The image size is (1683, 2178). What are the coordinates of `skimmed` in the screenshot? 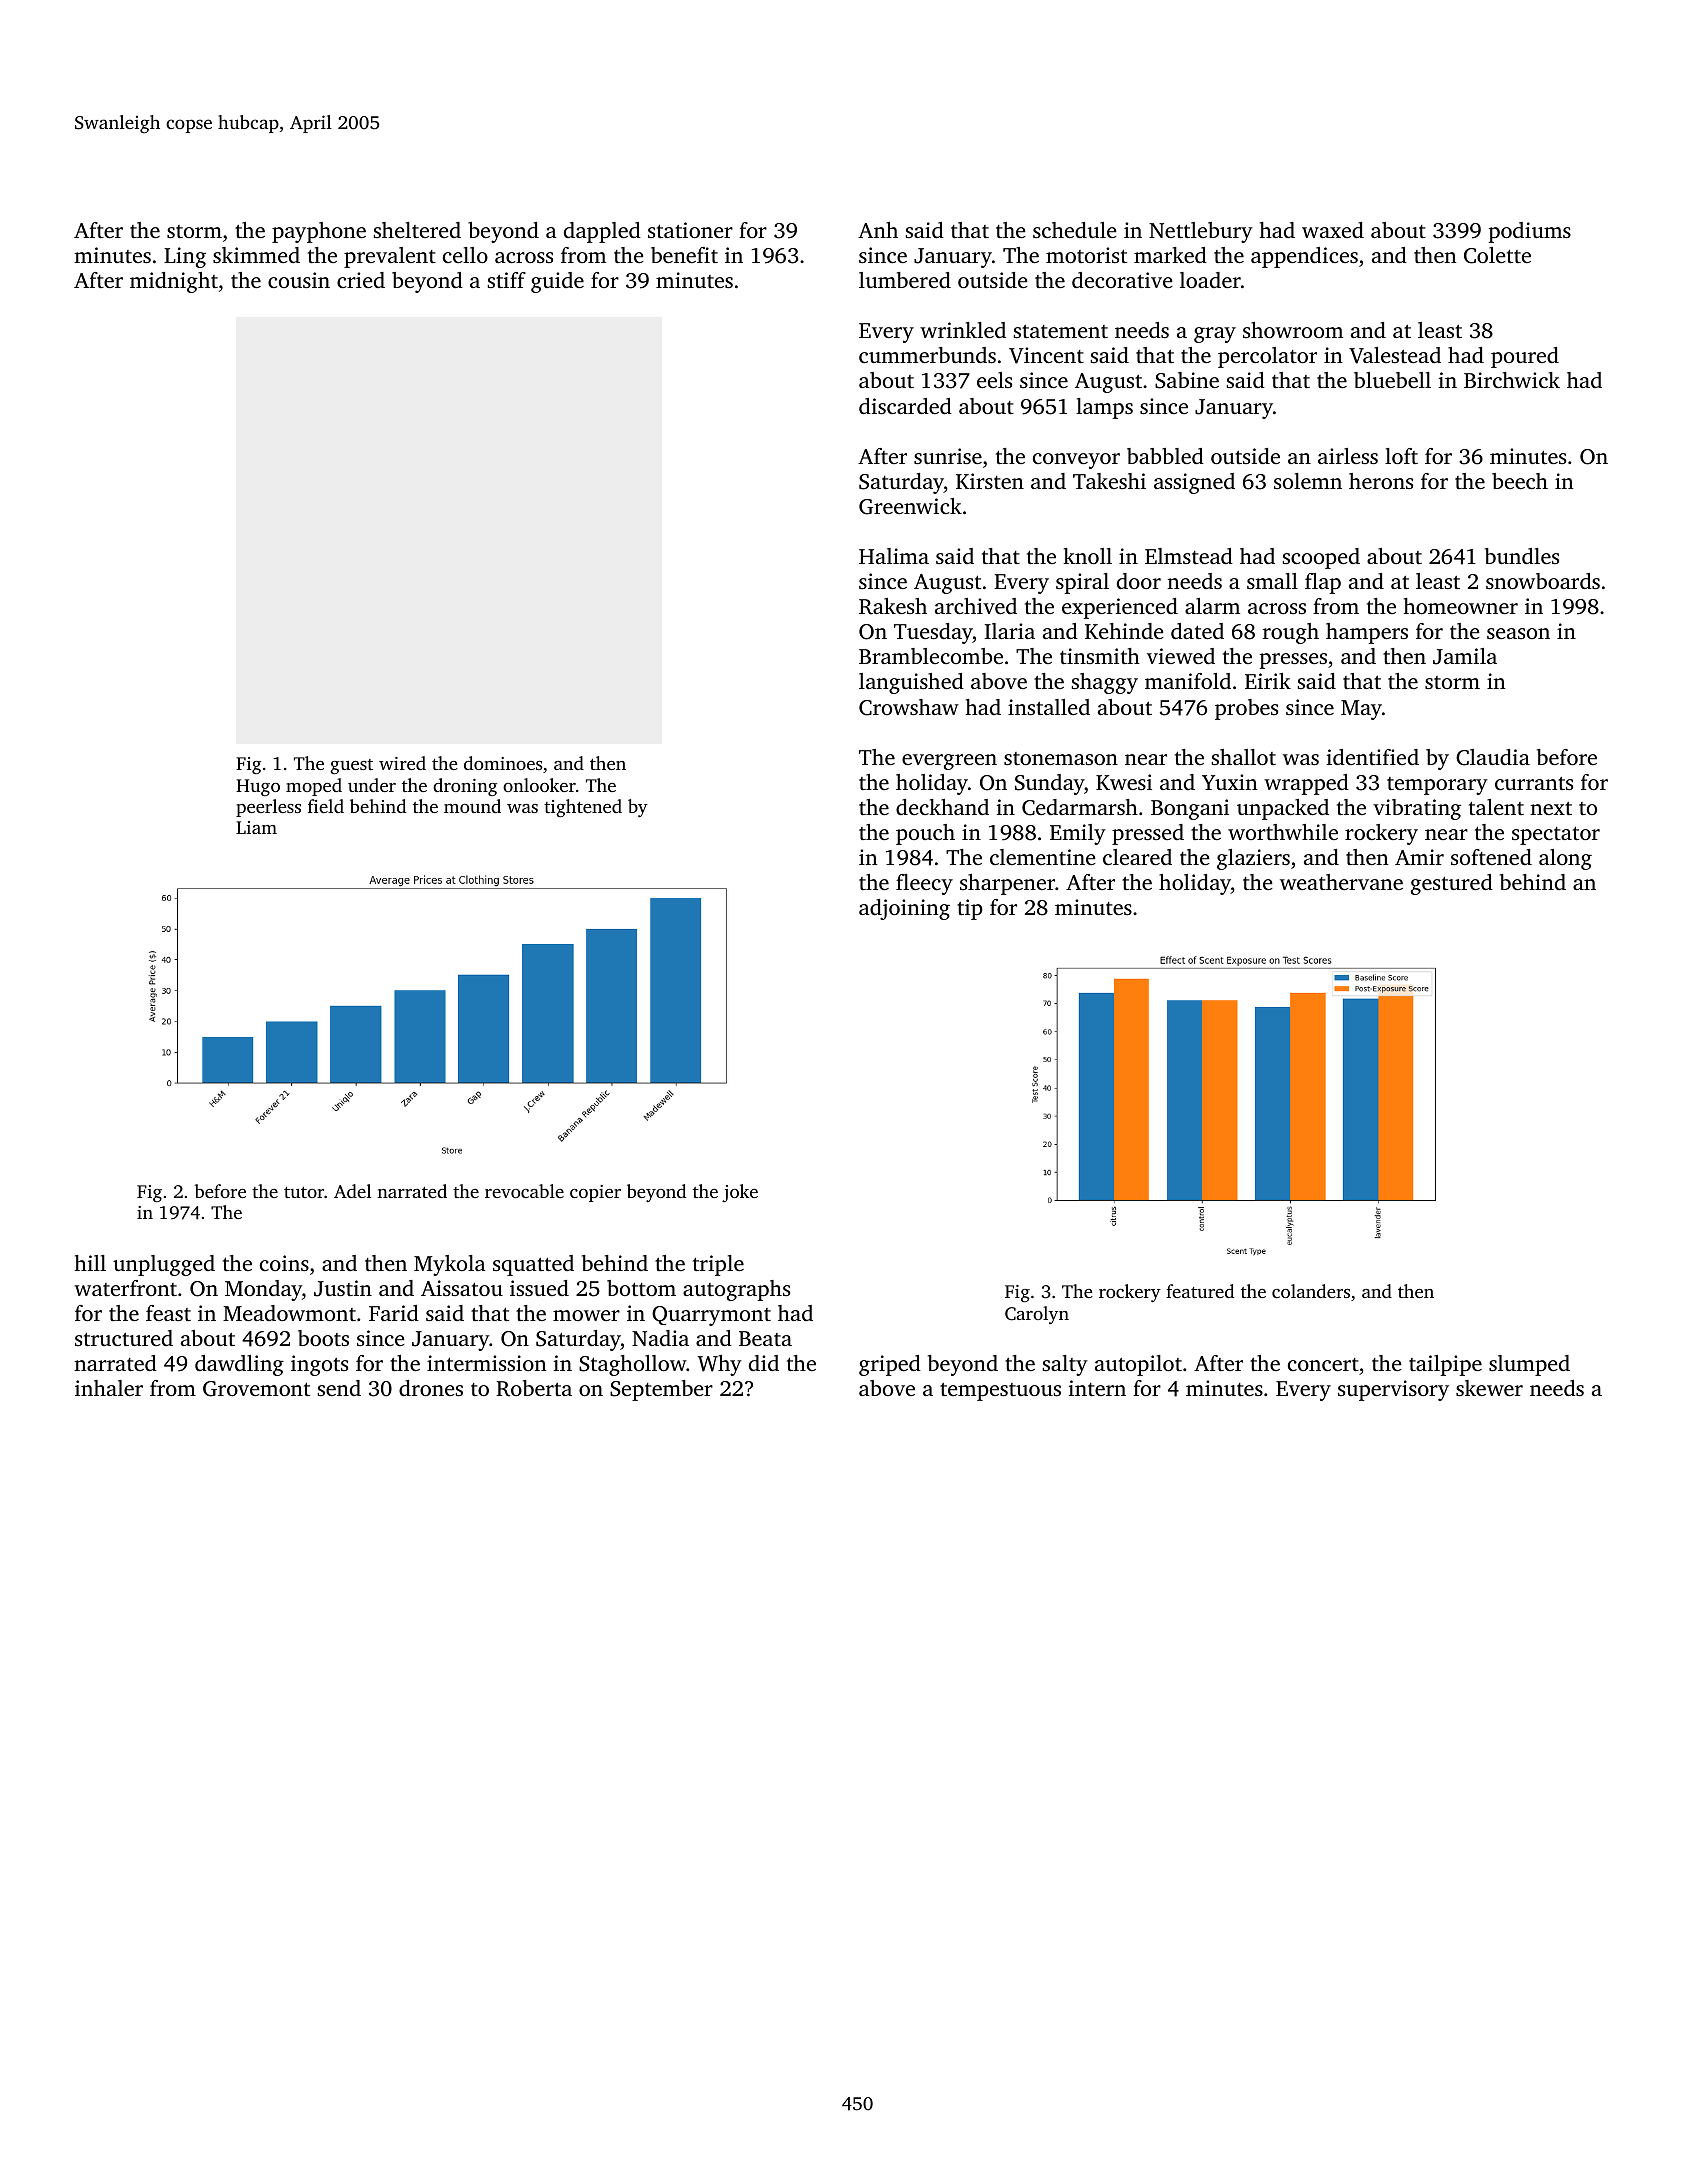 It's located at (256, 255).
